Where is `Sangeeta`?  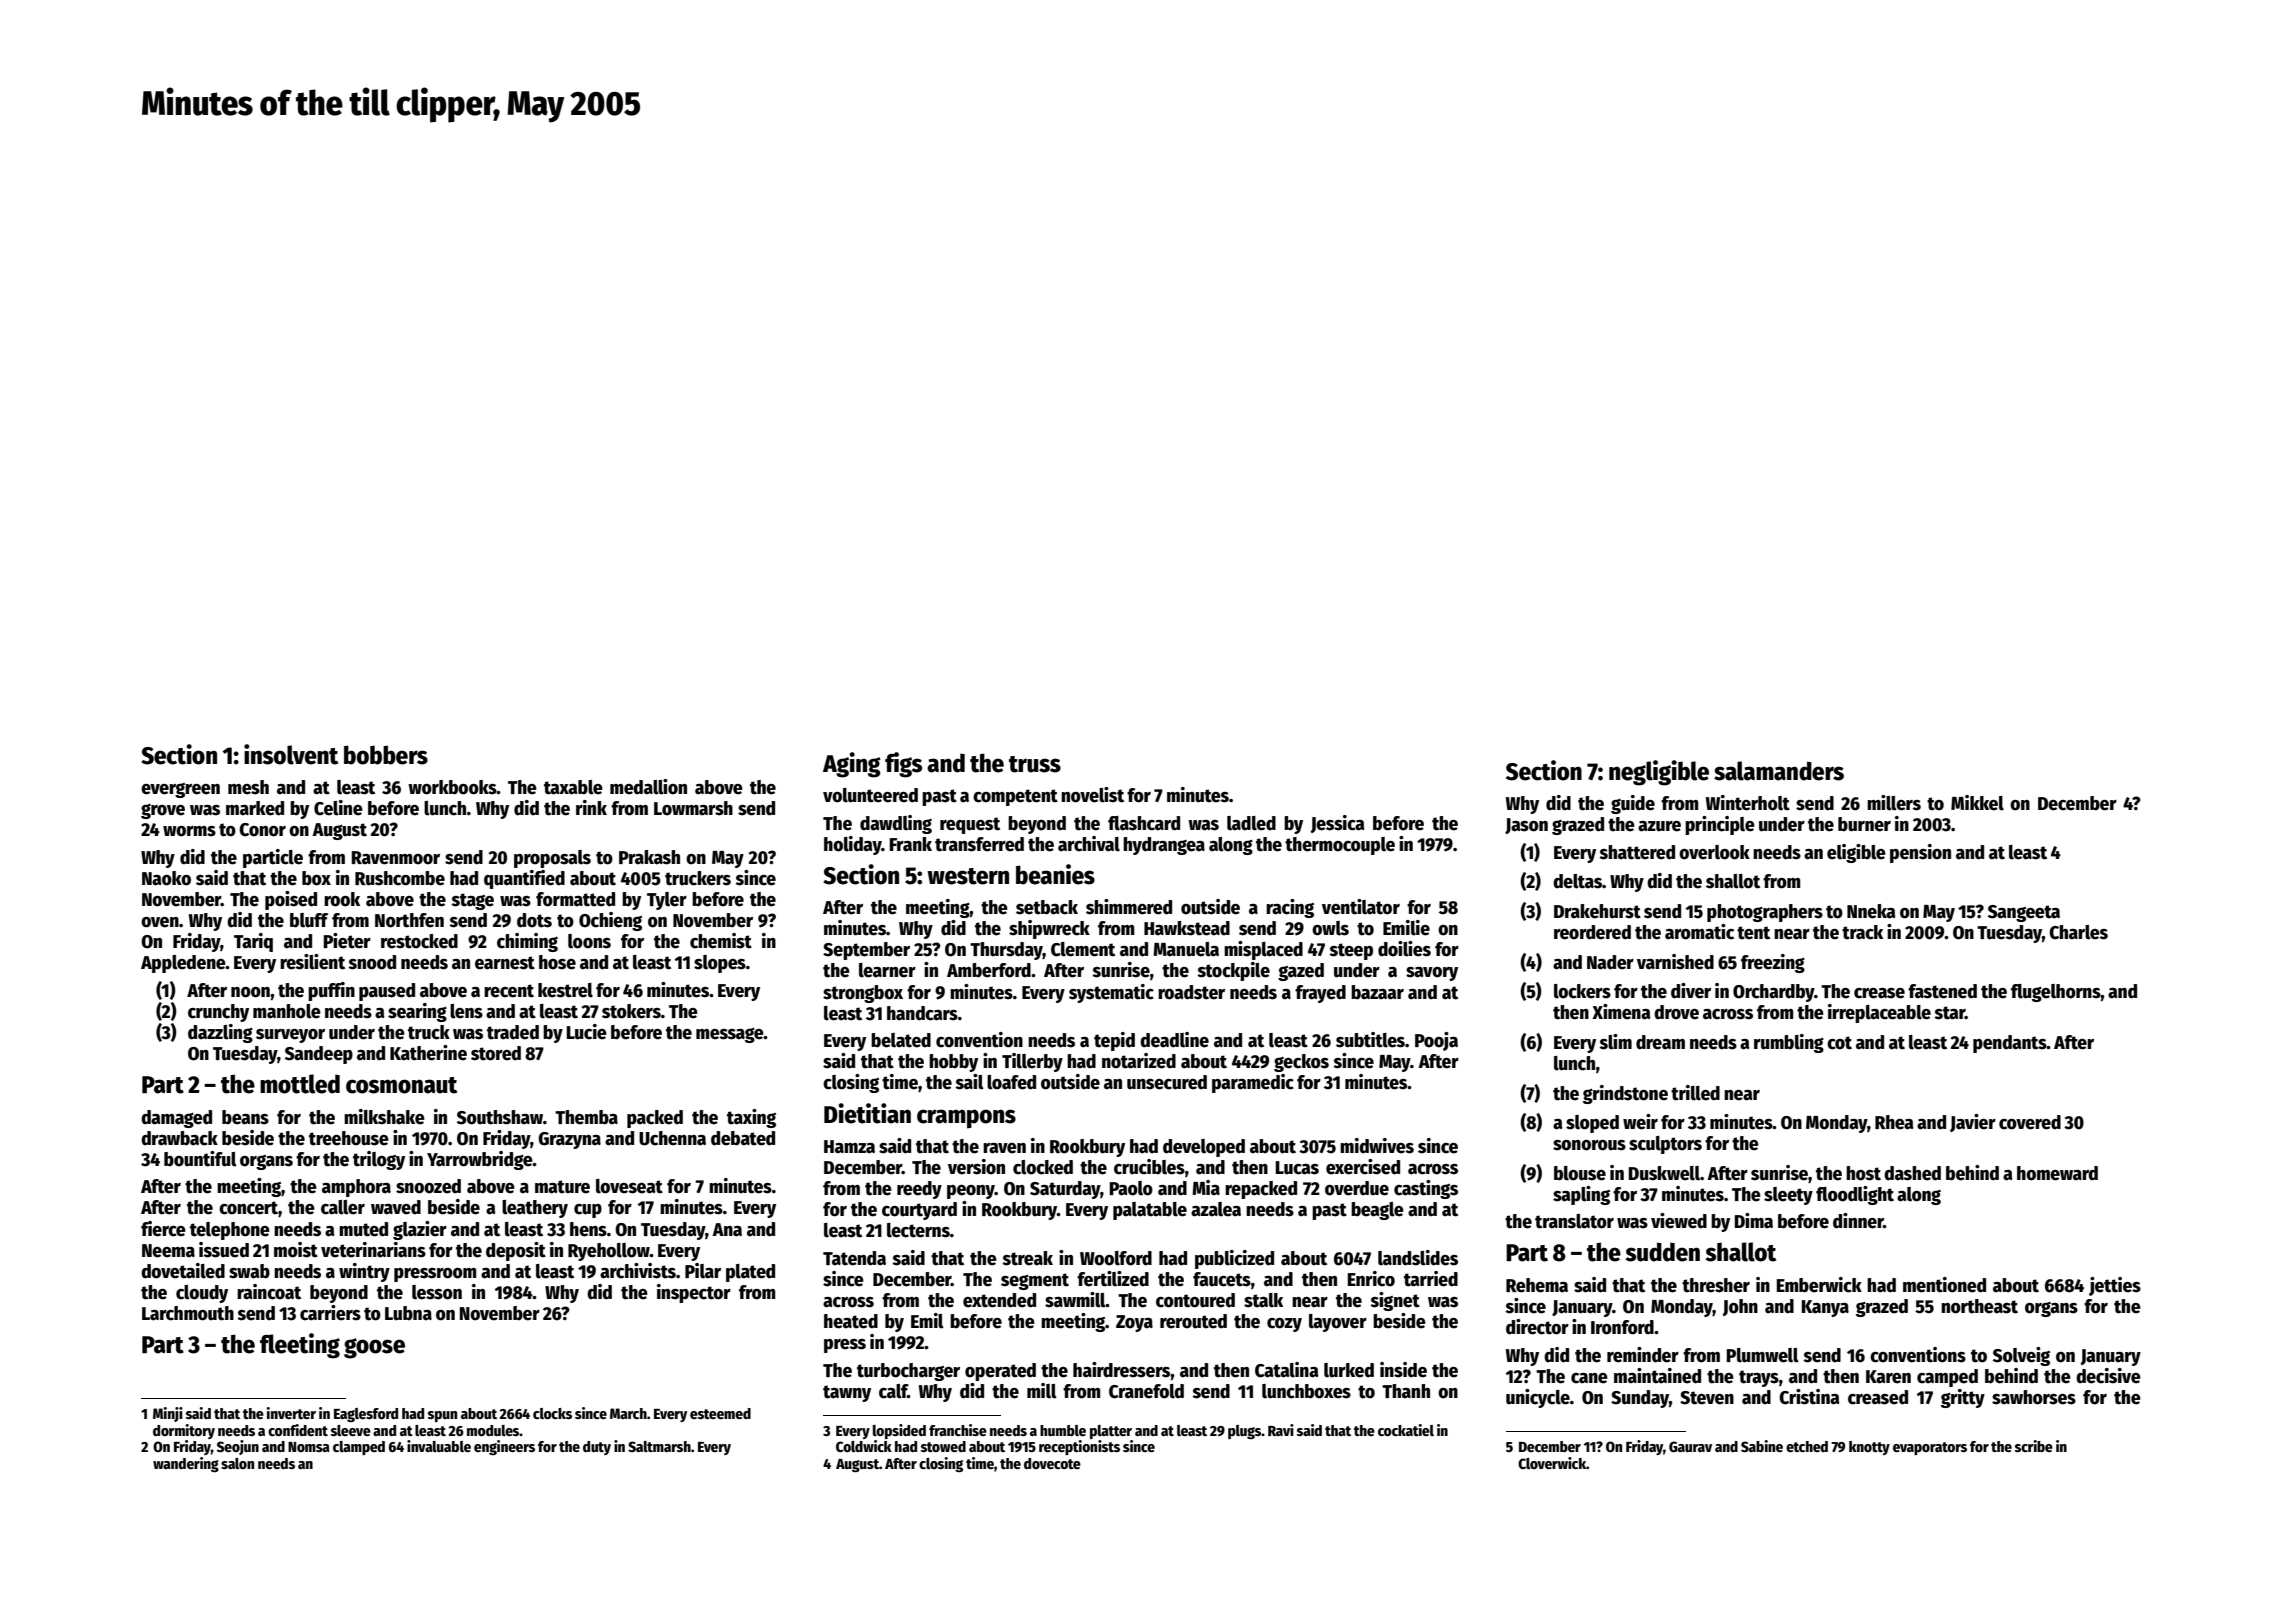 Sangeeta is located at coordinates (2024, 913).
